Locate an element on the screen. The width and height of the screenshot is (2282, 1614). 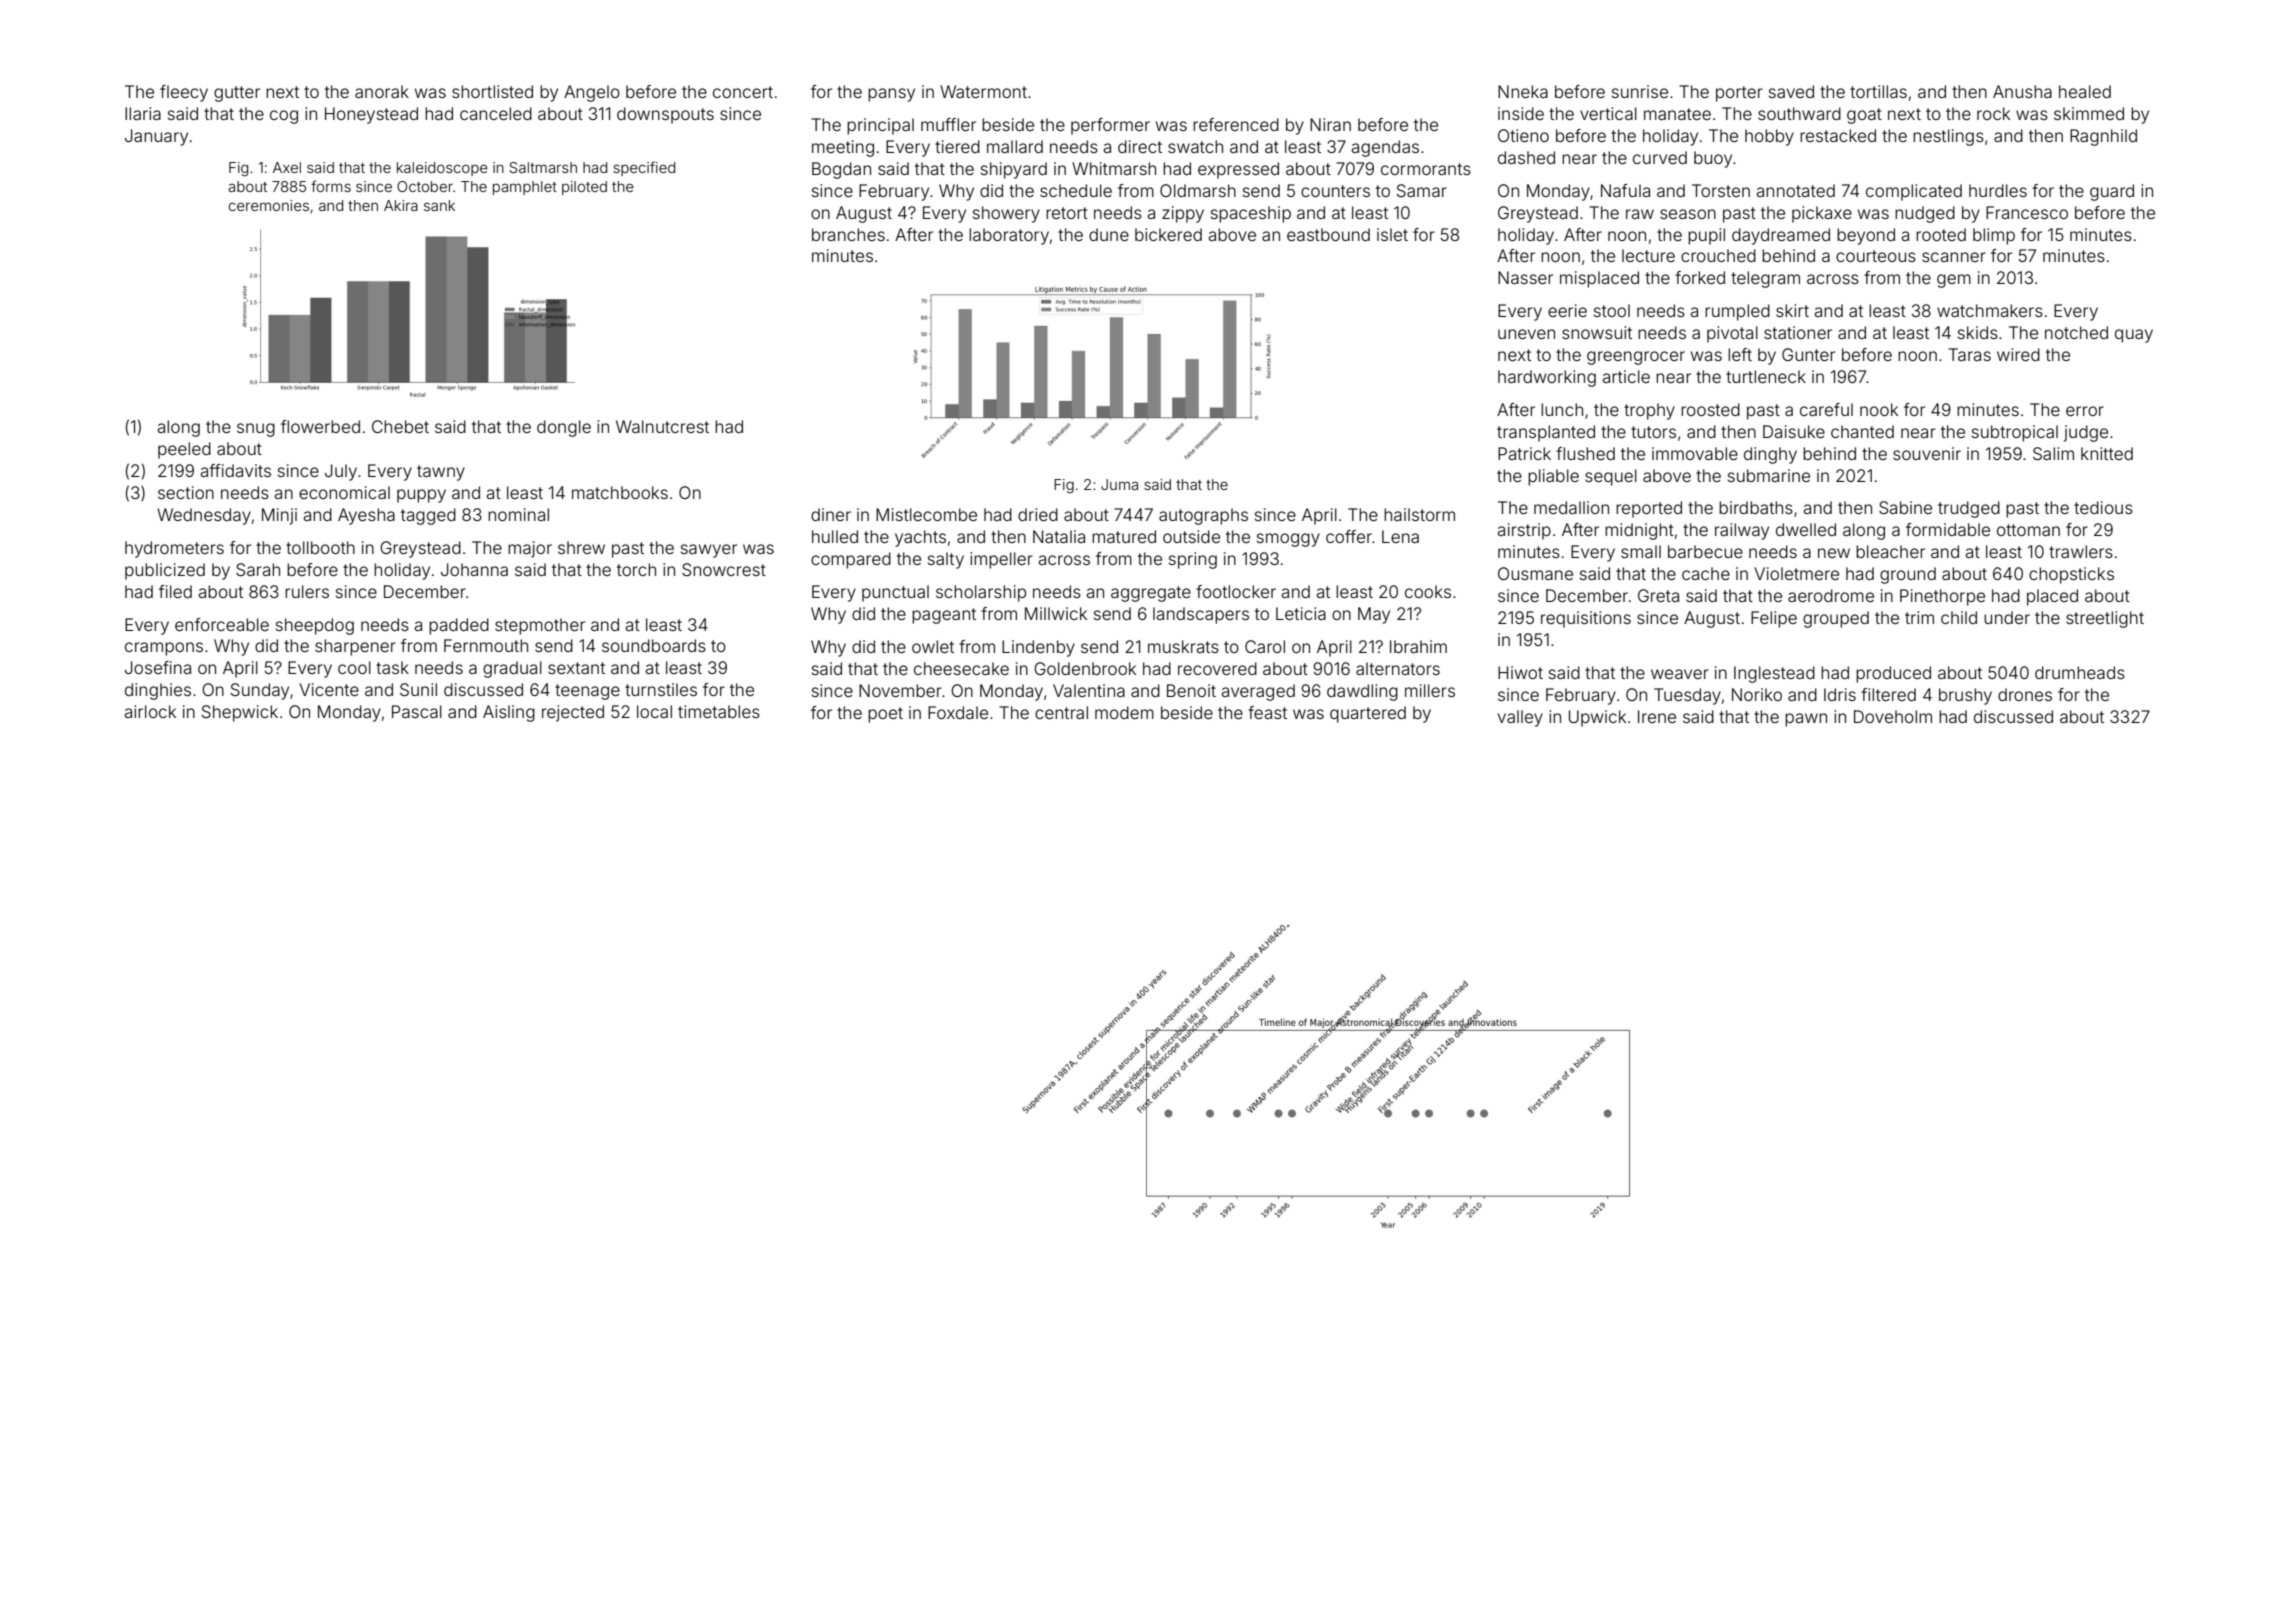
stepmother is located at coordinates (540, 626).
